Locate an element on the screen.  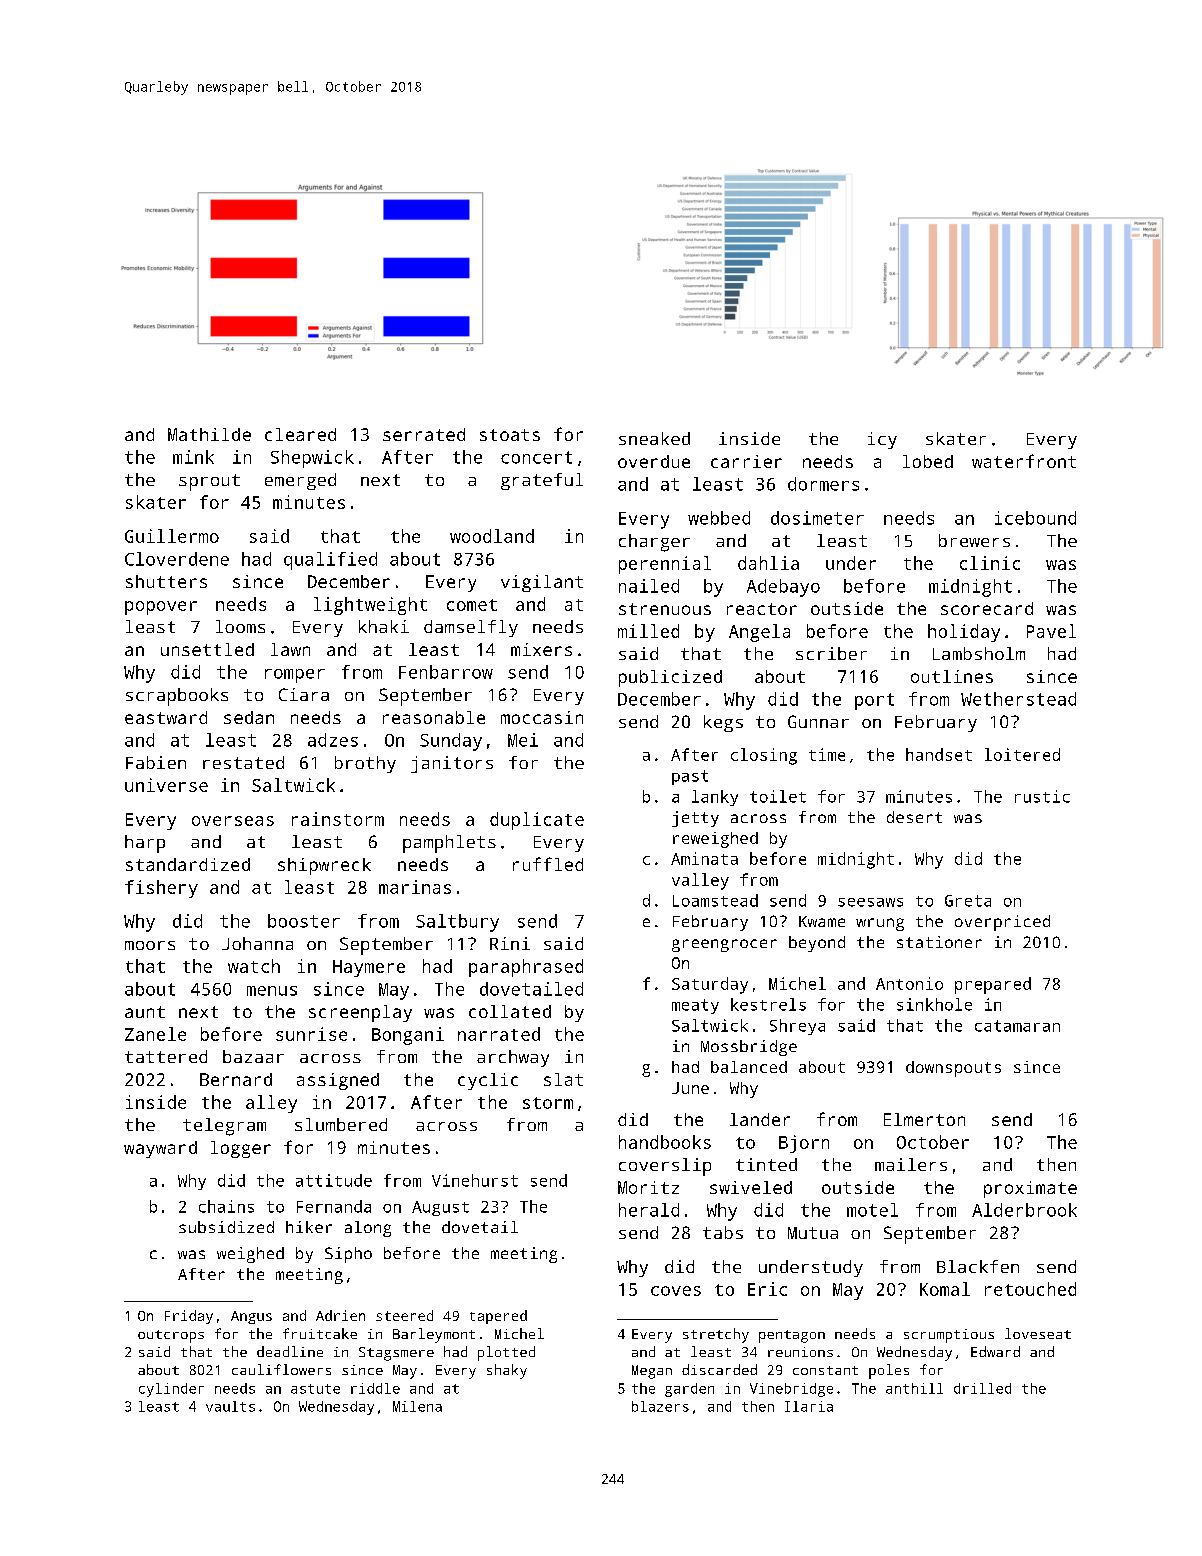
brothy is located at coordinates (365, 764).
